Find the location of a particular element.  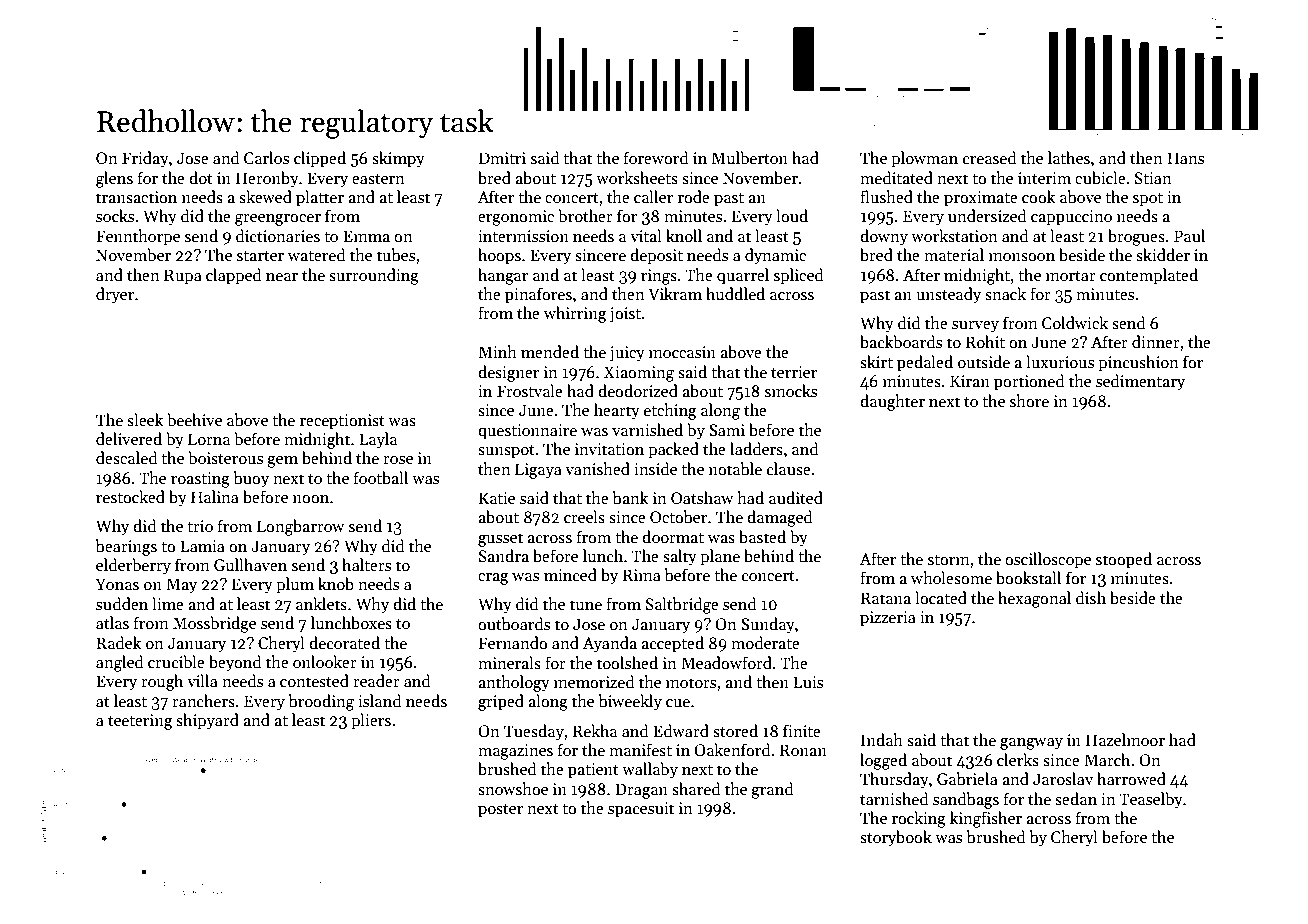

poster is located at coordinates (500, 811).
